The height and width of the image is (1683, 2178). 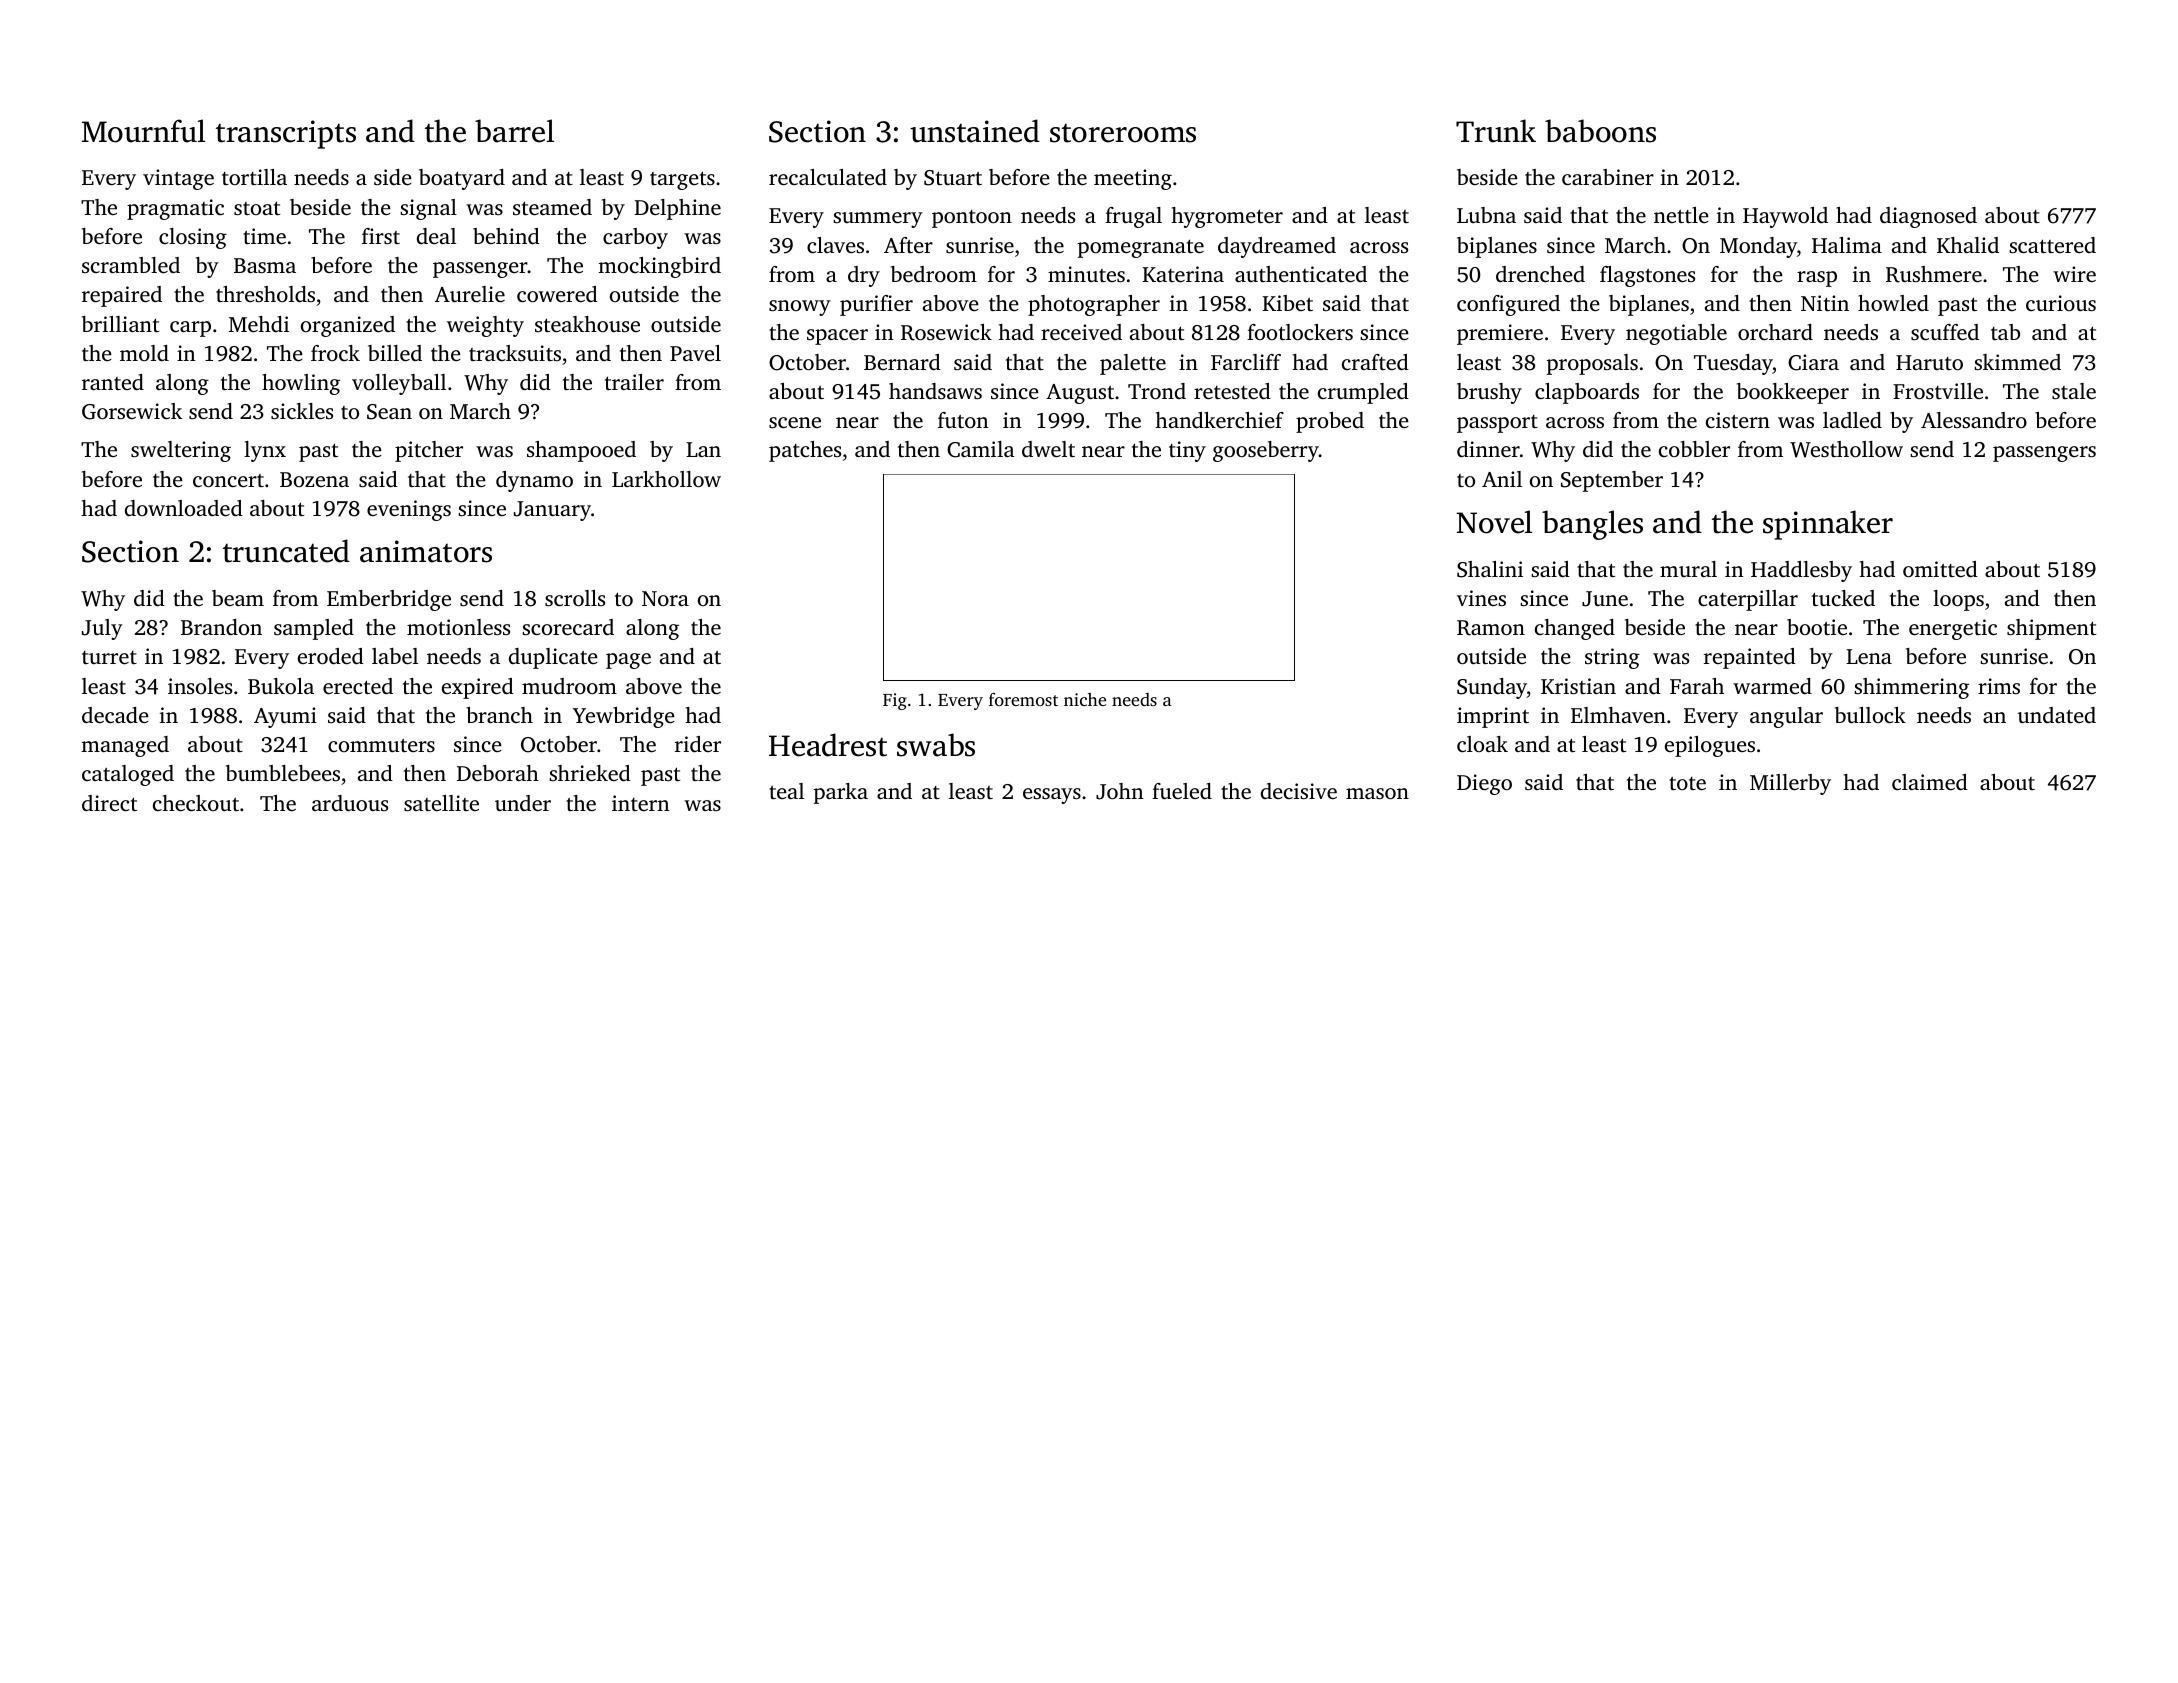 I want to click on Sean, so click(x=389, y=412).
